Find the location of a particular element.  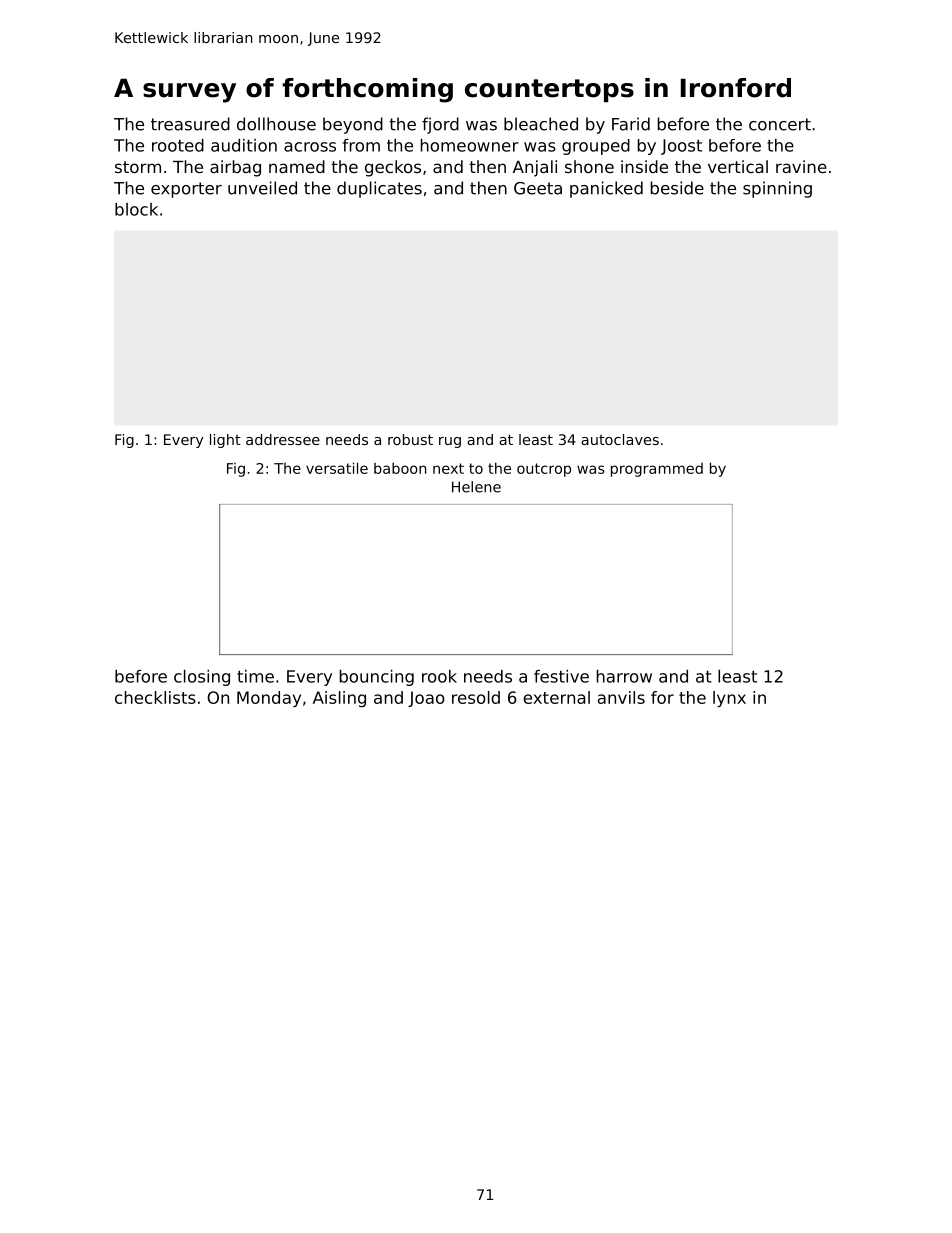

checklists is located at coordinates (155, 697).
